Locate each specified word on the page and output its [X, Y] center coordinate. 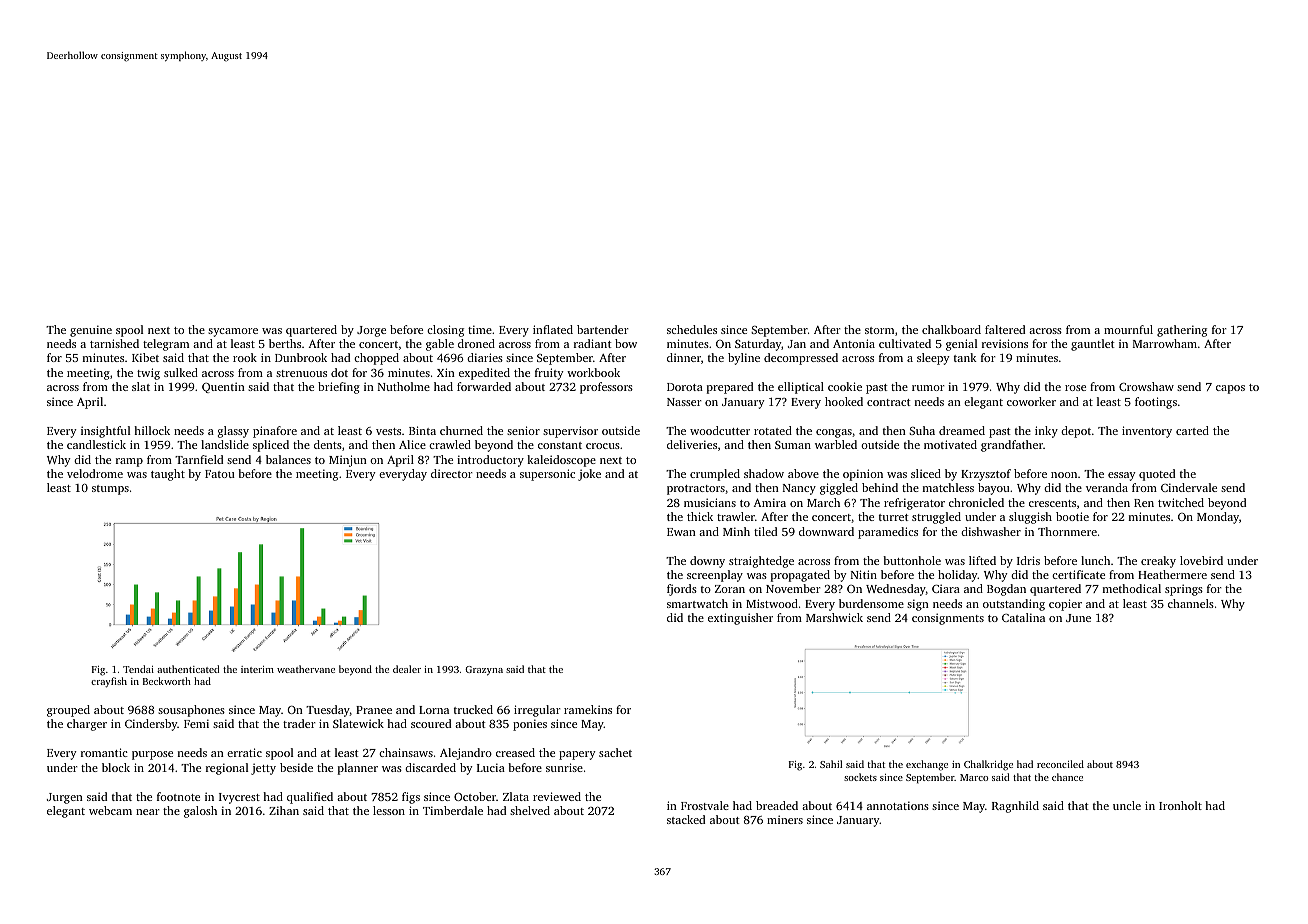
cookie [845, 386]
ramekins [588, 709]
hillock [152, 430]
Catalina [1023, 617]
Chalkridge [988, 765]
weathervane [306, 669]
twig [148, 374]
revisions [1005, 343]
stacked [686, 819]
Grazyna [484, 671]
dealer [407, 669]
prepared [730, 388]
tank [965, 357]
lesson [389, 810]
